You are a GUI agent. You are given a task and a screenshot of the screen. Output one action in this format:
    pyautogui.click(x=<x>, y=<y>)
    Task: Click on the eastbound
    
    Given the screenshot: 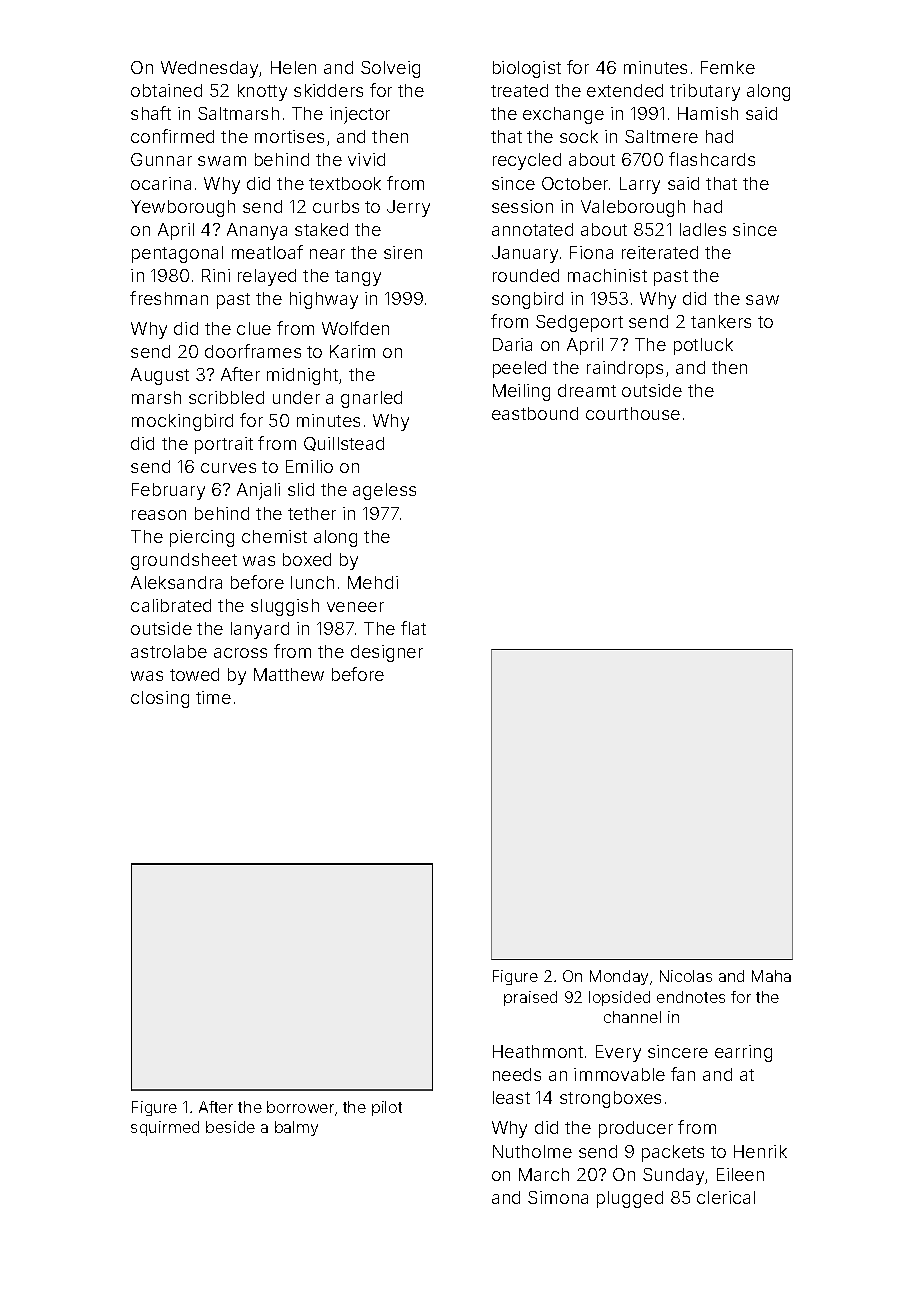 What is the action you would take?
    pyautogui.click(x=535, y=413)
